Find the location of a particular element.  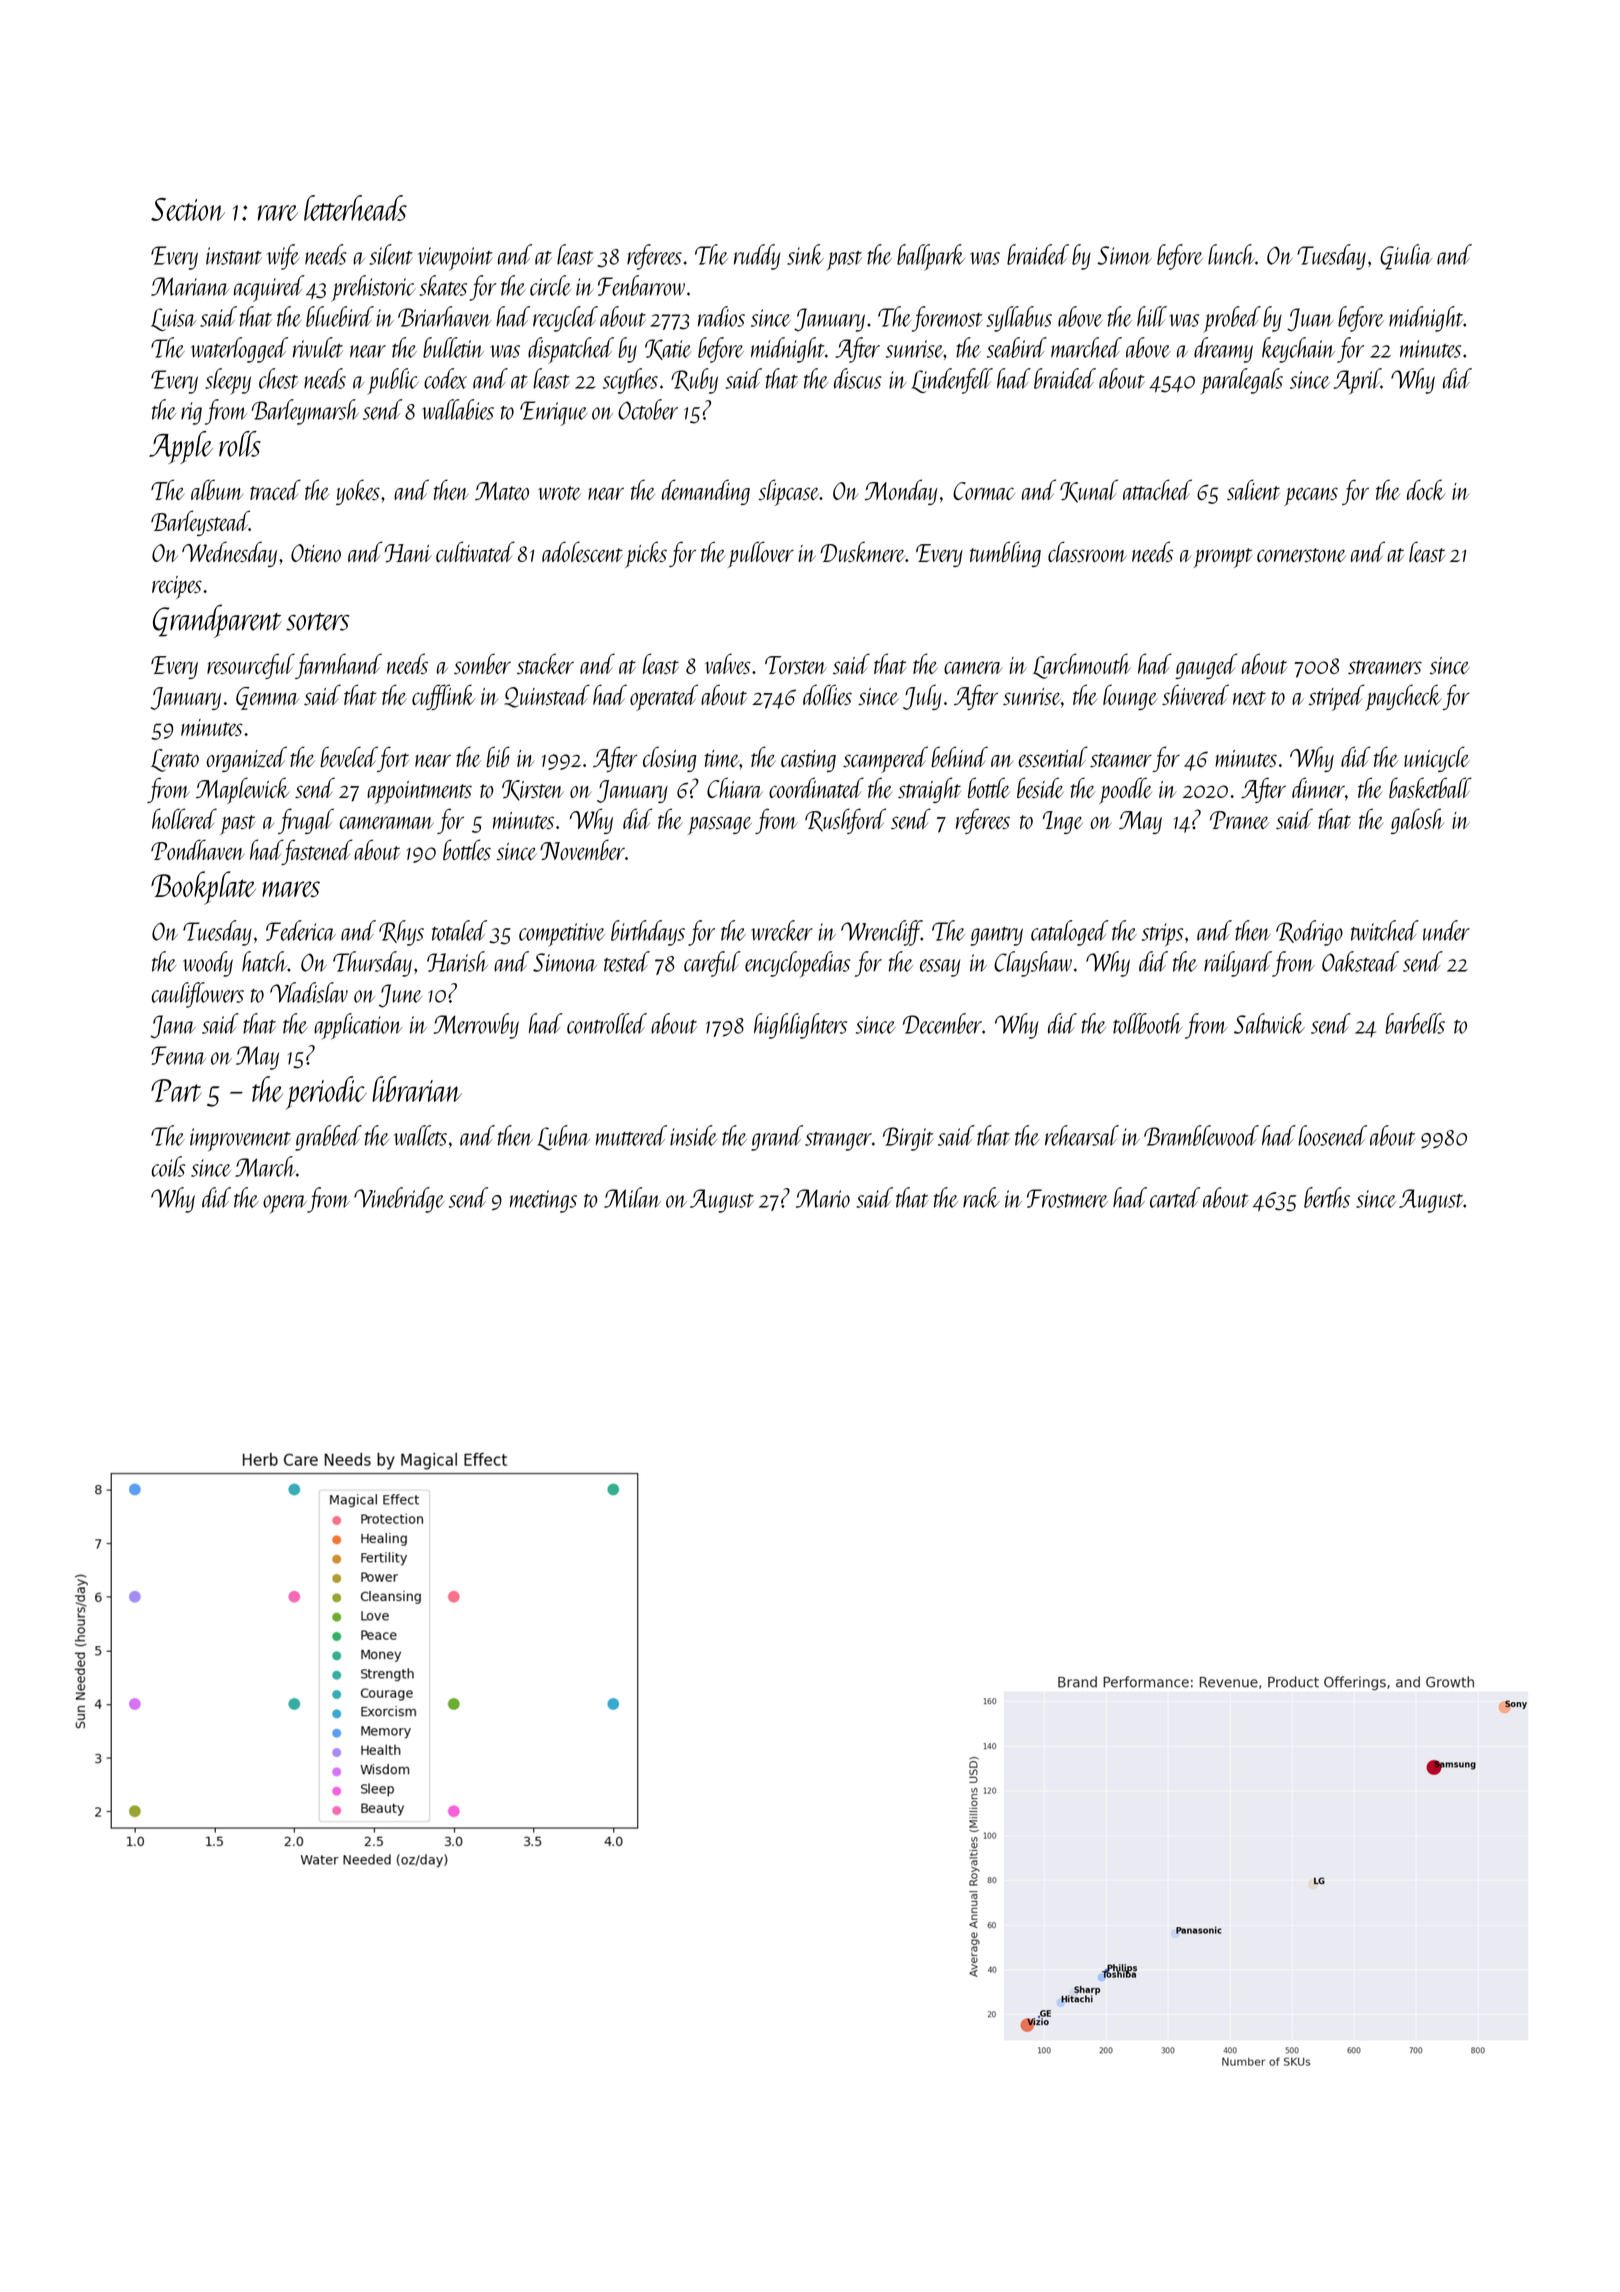

application is located at coordinates (358, 1026).
